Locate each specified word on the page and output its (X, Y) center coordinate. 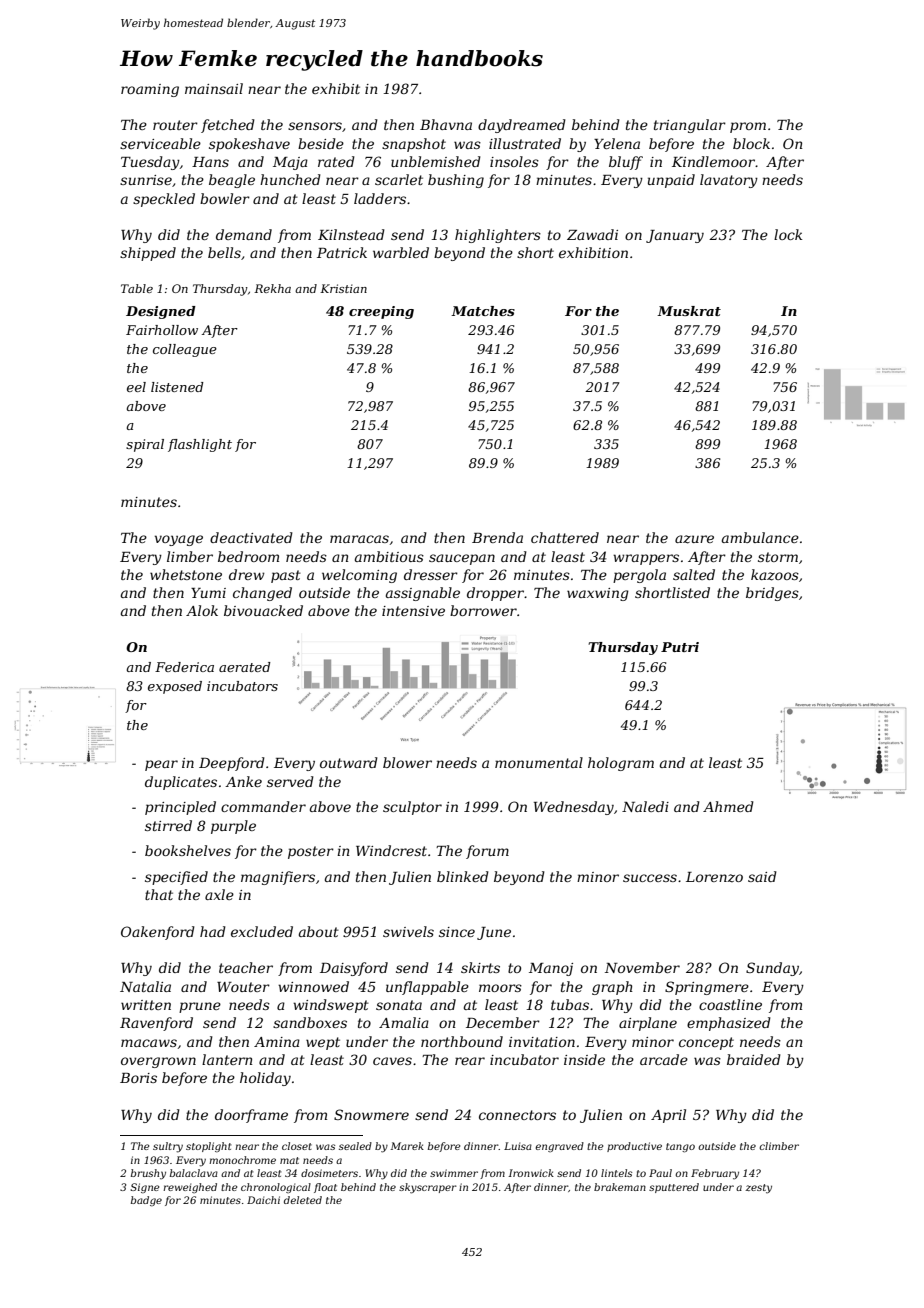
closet (297, 1146)
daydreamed (522, 126)
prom (748, 127)
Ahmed (728, 806)
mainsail (214, 88)
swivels (408, 931)
